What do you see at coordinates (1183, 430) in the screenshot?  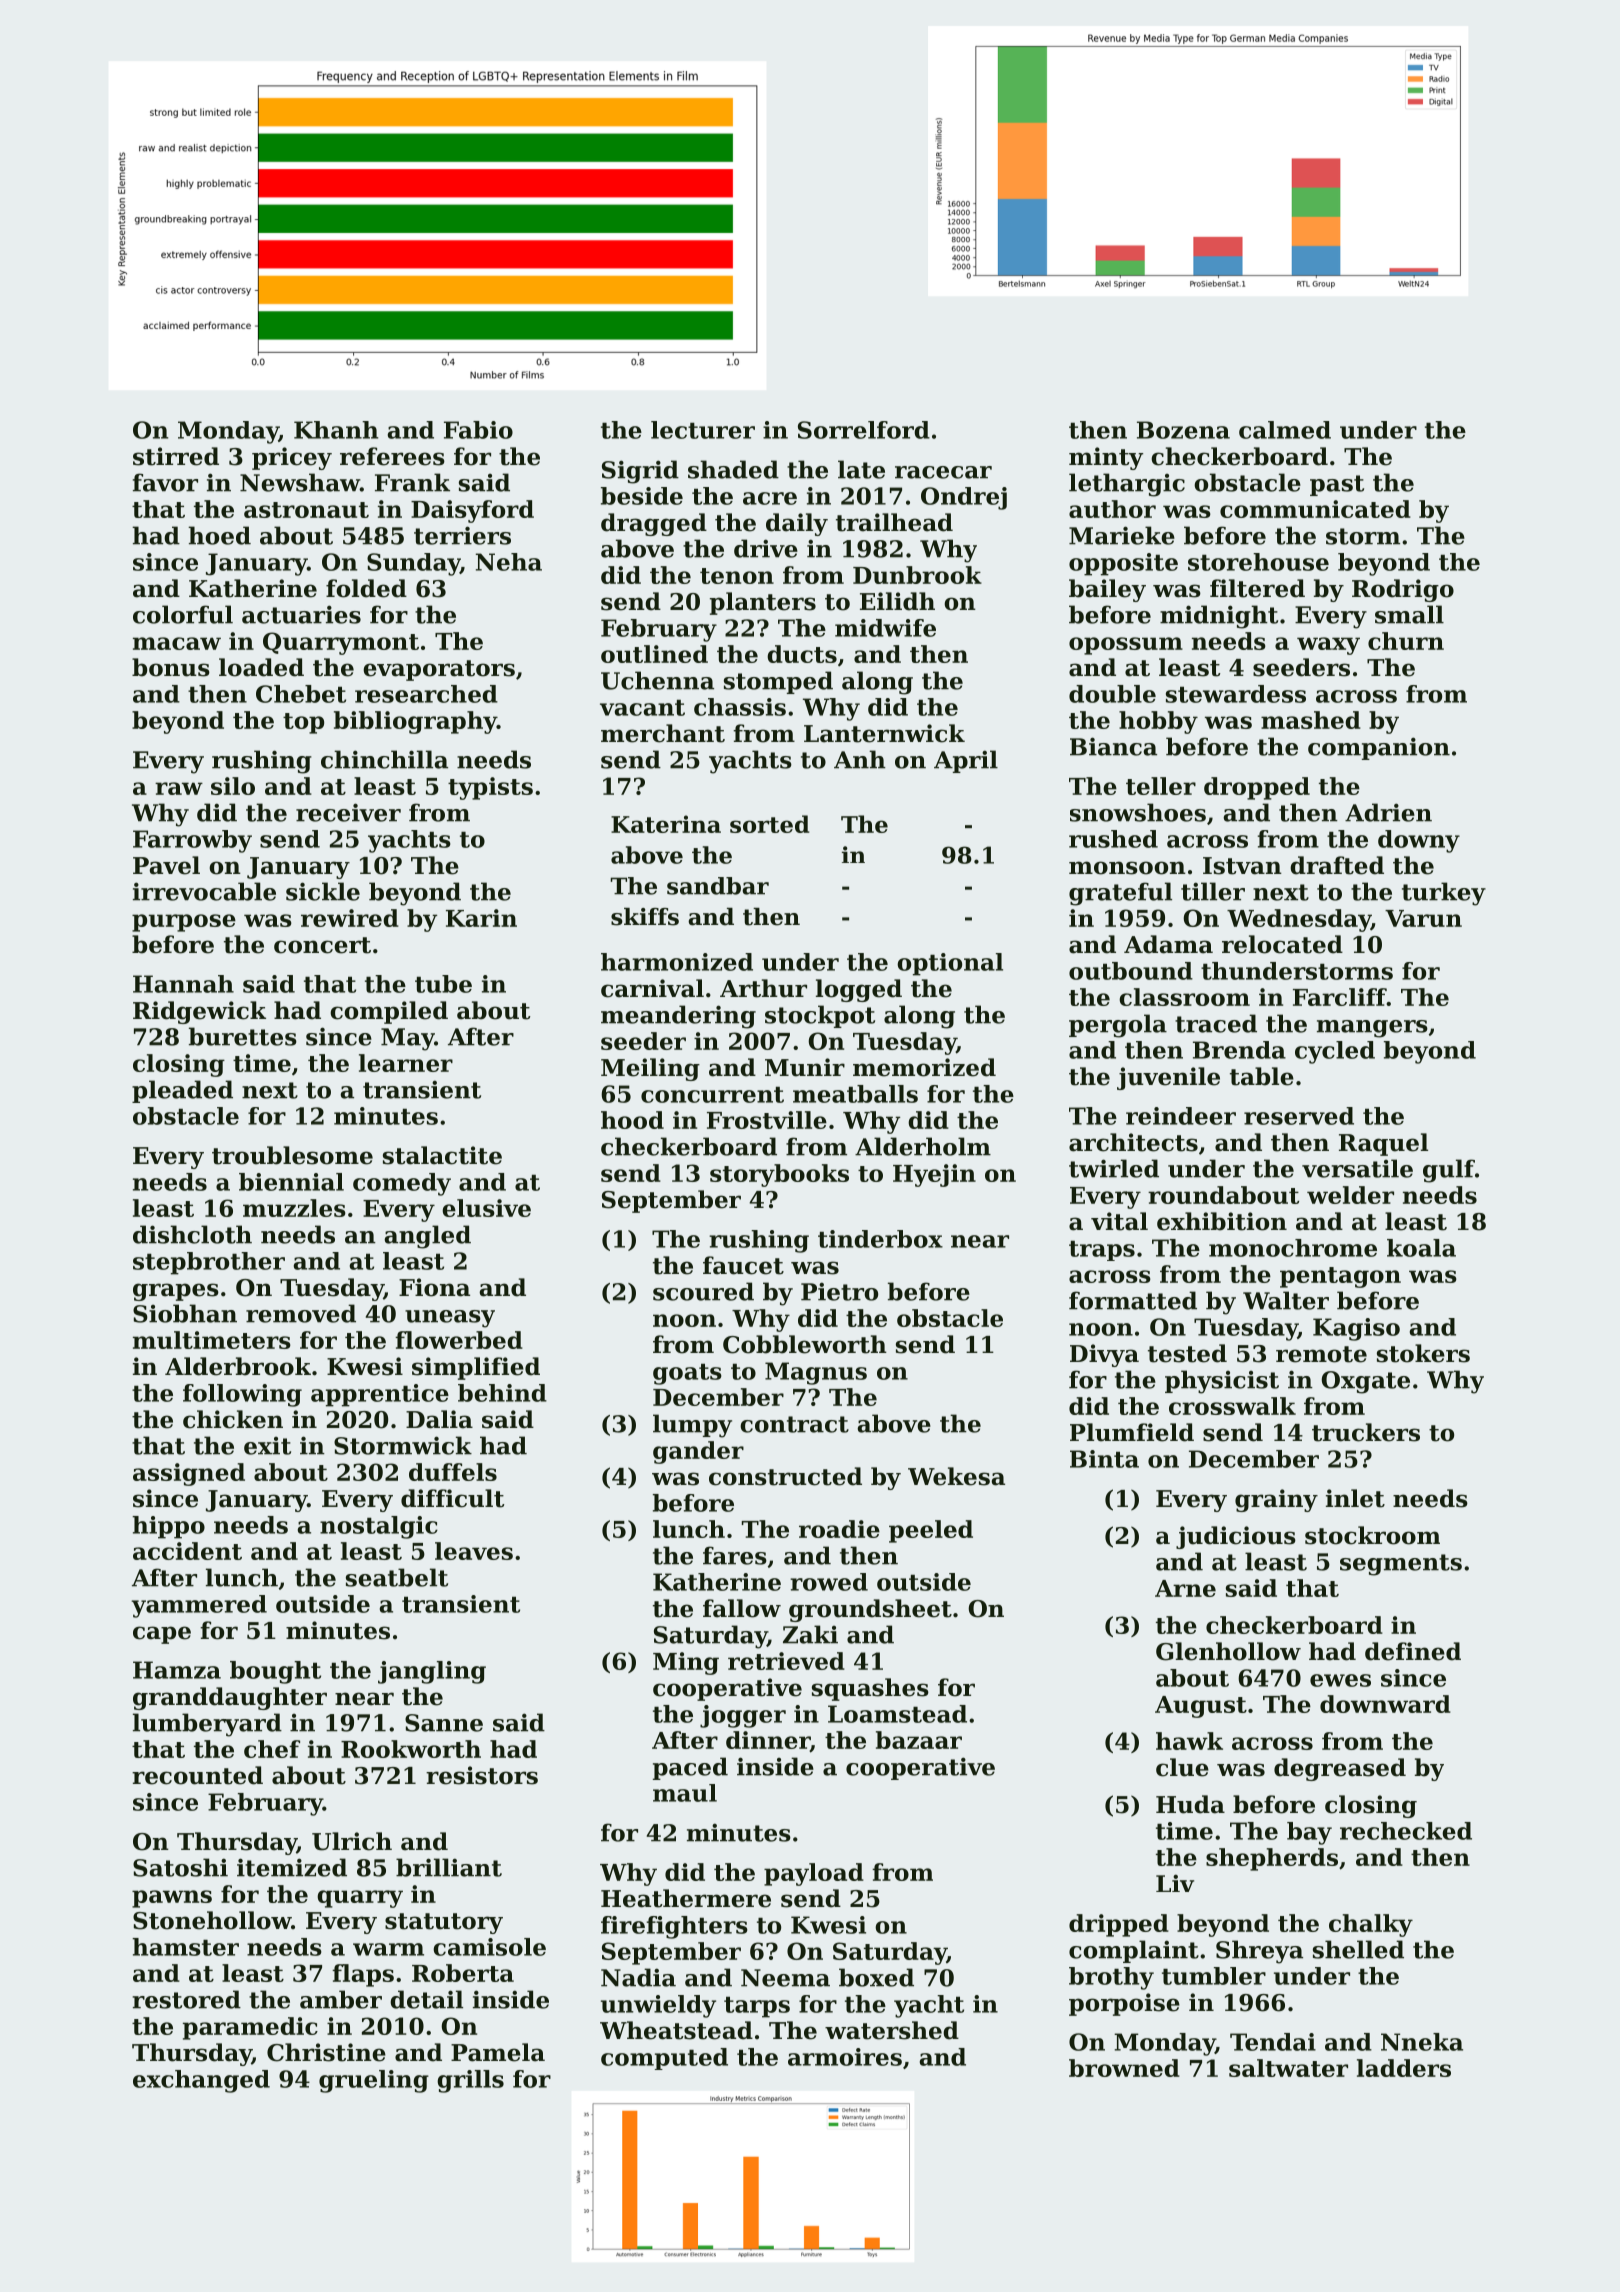 I see `Bozena` at bounding box center [1183, 430].
